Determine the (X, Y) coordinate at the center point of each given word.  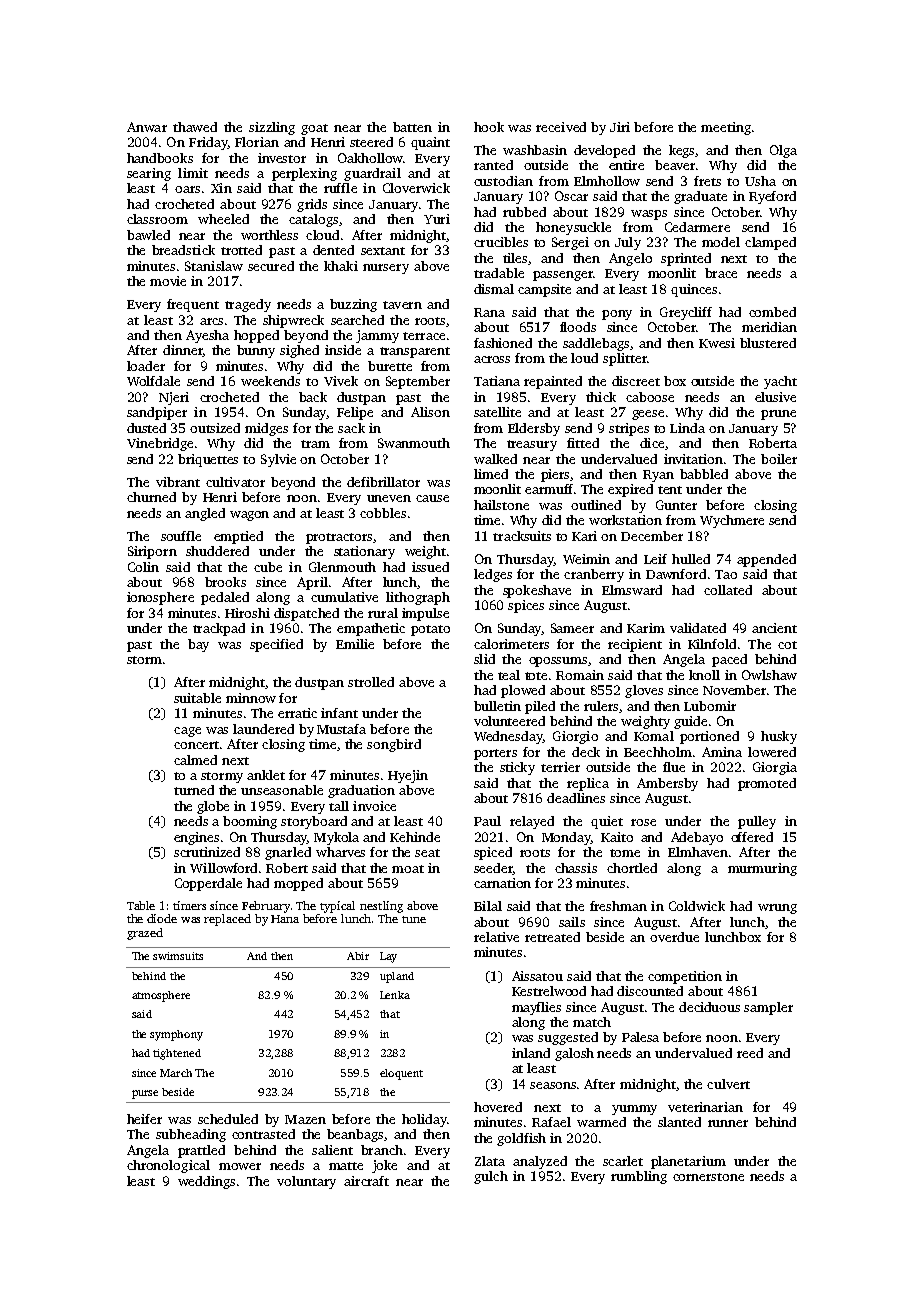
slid (484, 659)
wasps (649, 215)
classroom (157, 219)
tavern (402, 305)
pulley (757, 822)
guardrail (372, 174)
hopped (256, 336)
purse (145, 1094)
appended (766, 560)
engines (196, 838)
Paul (487, 821)
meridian (769, 327)
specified (276, 645)
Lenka (395, 995)
